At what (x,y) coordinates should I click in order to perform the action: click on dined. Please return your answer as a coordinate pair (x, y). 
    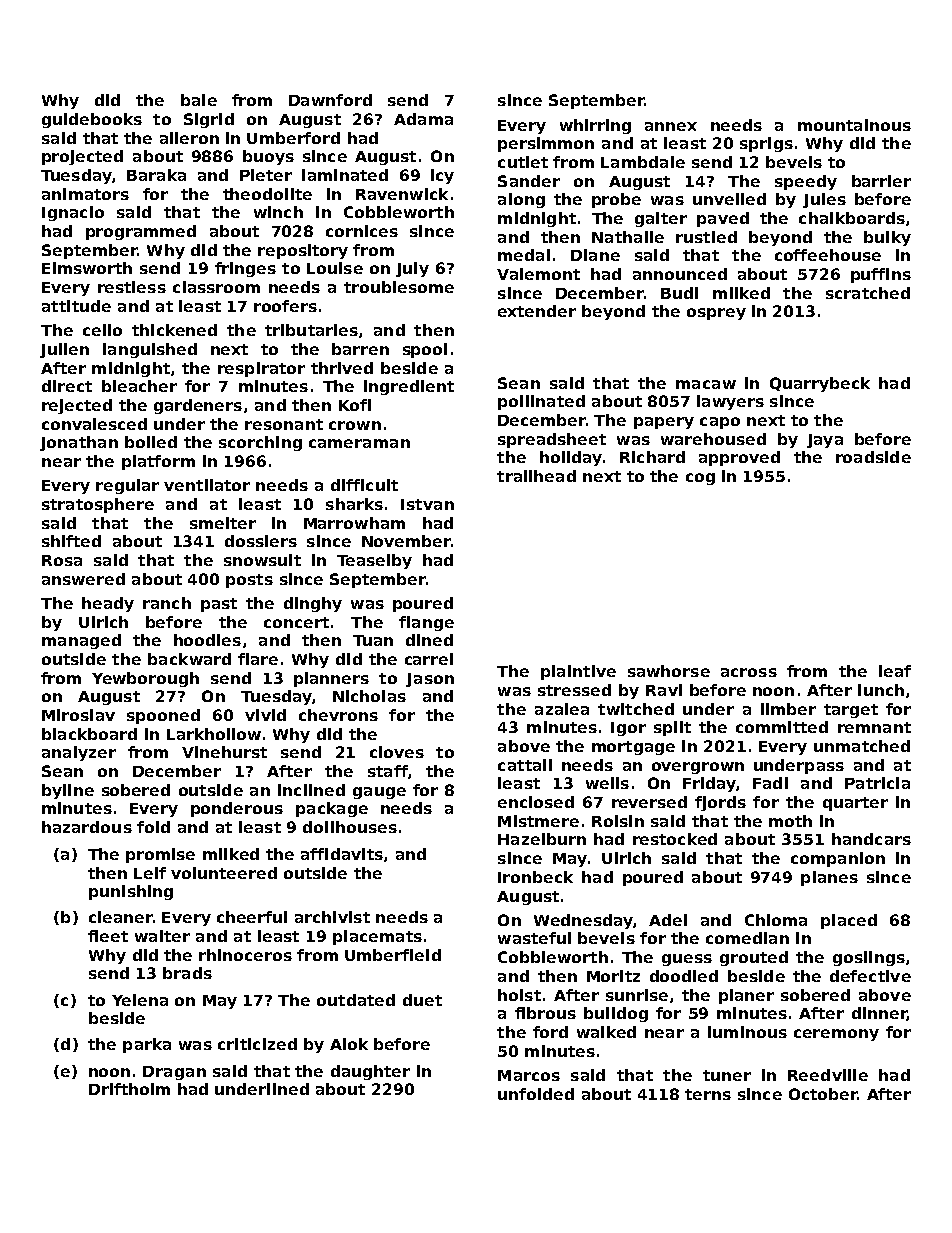
    Looking at the image, I should click on (429, 640).
